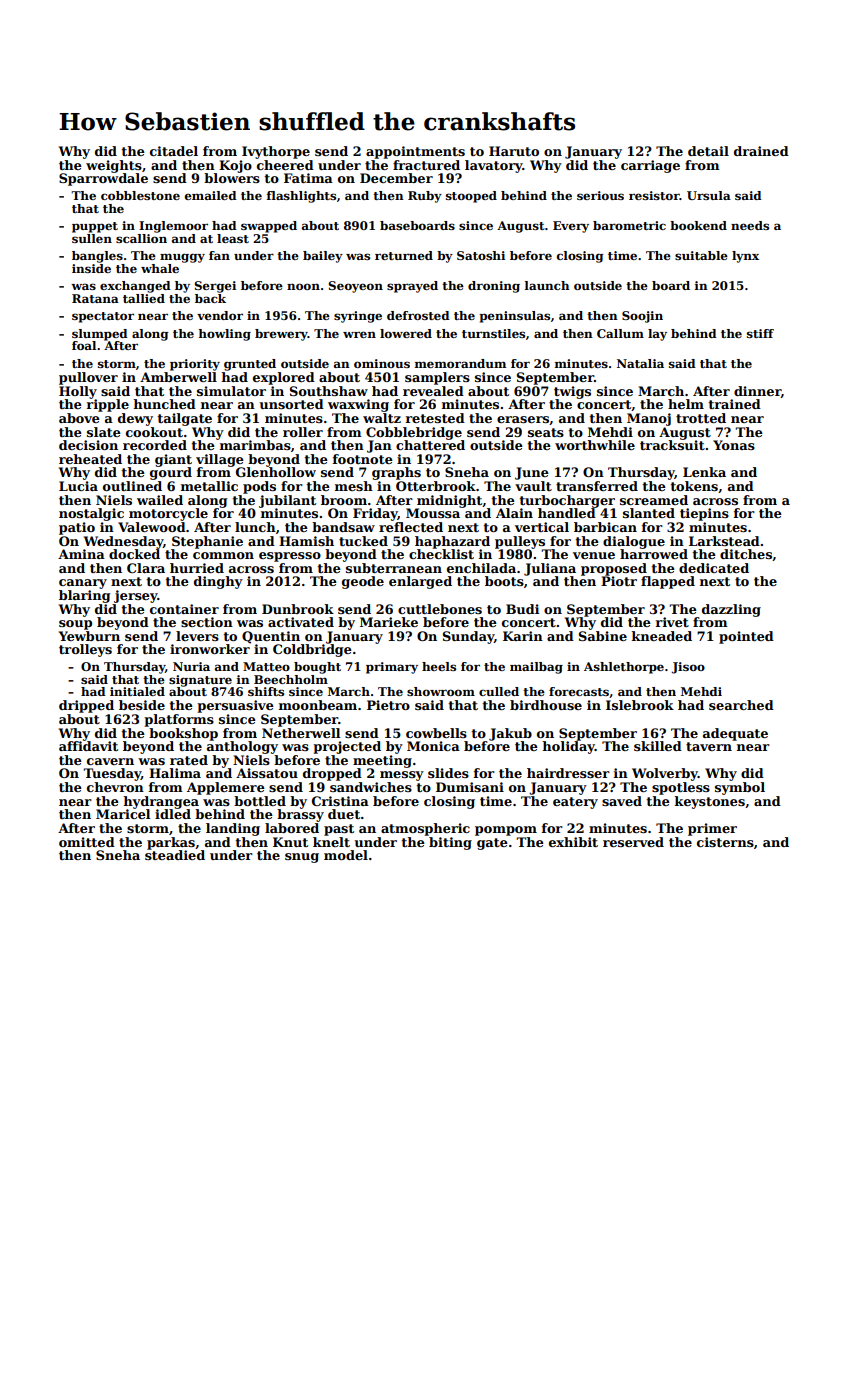 The image size is (849, 1400). What do you see at coordinates (175, 855) in the screenshot?
I see `steadied` at bounding box center [175, 855].
